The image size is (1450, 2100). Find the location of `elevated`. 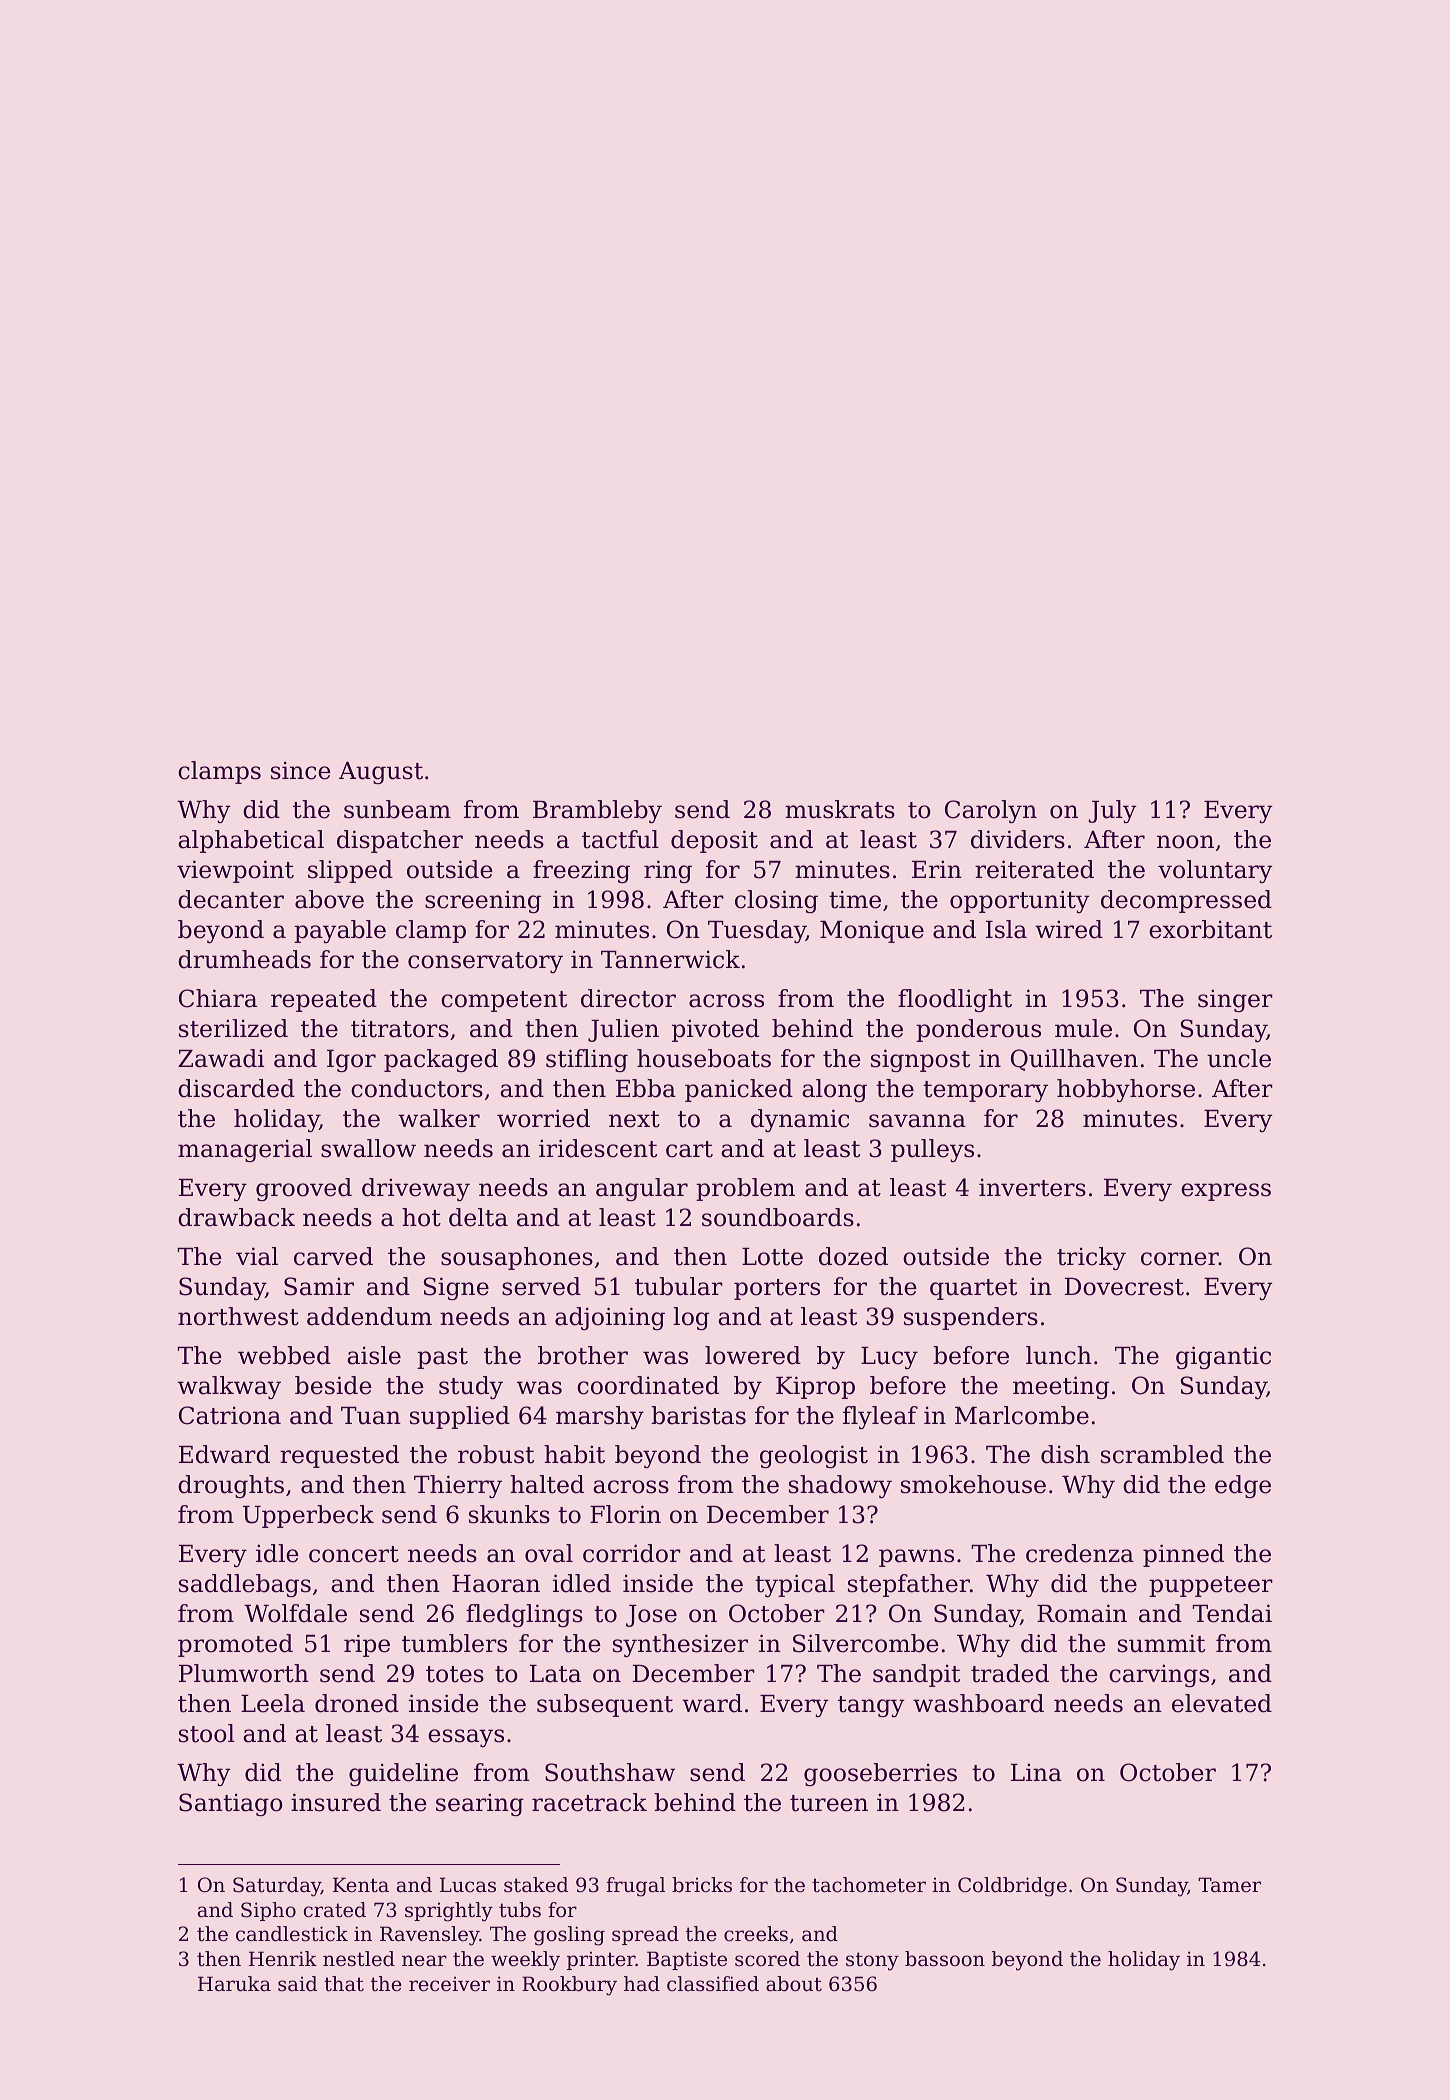

elevated is located at coordinates (1222, 1703).
